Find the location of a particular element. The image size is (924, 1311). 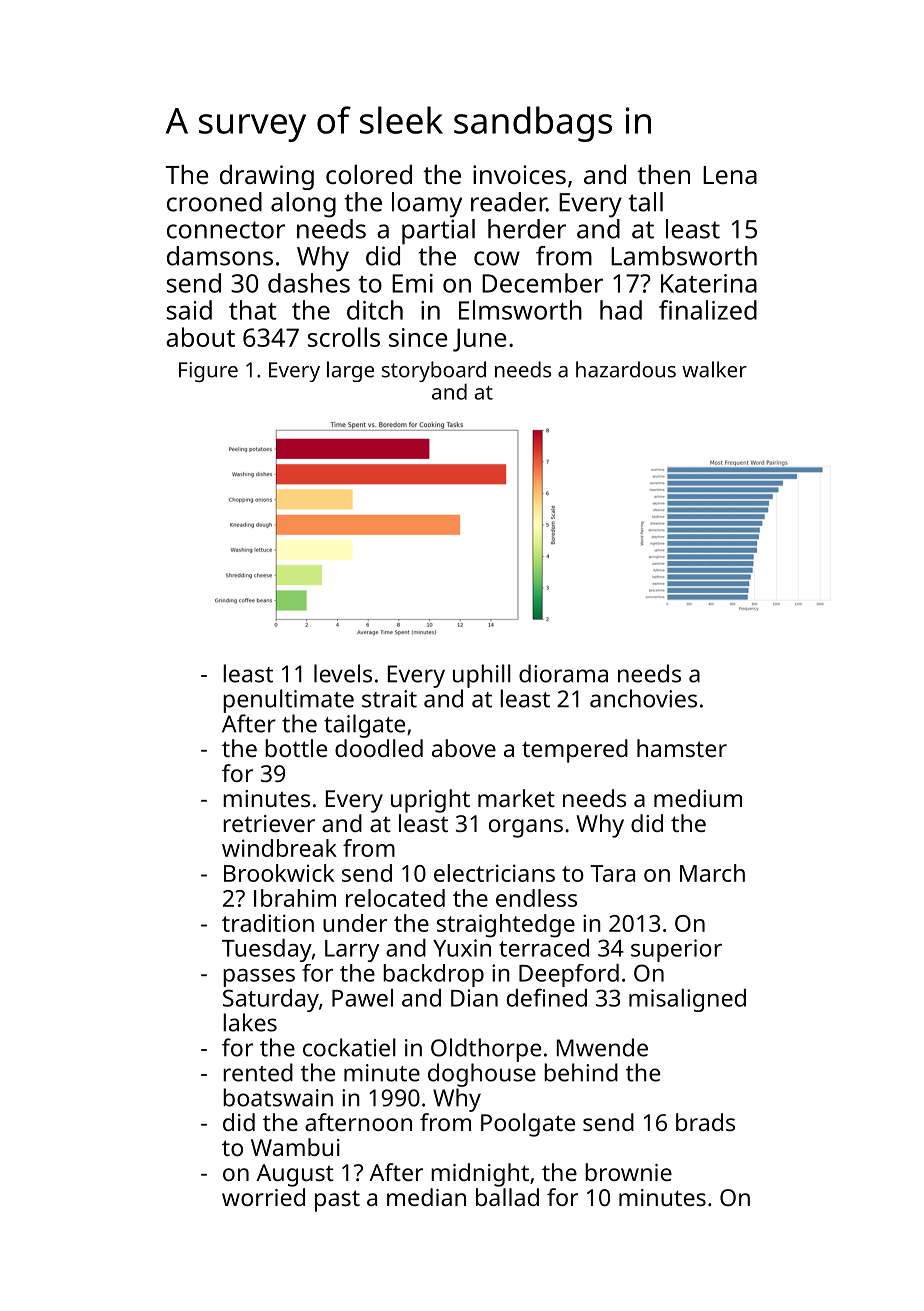

herder is located at coordinates (527, 229).
